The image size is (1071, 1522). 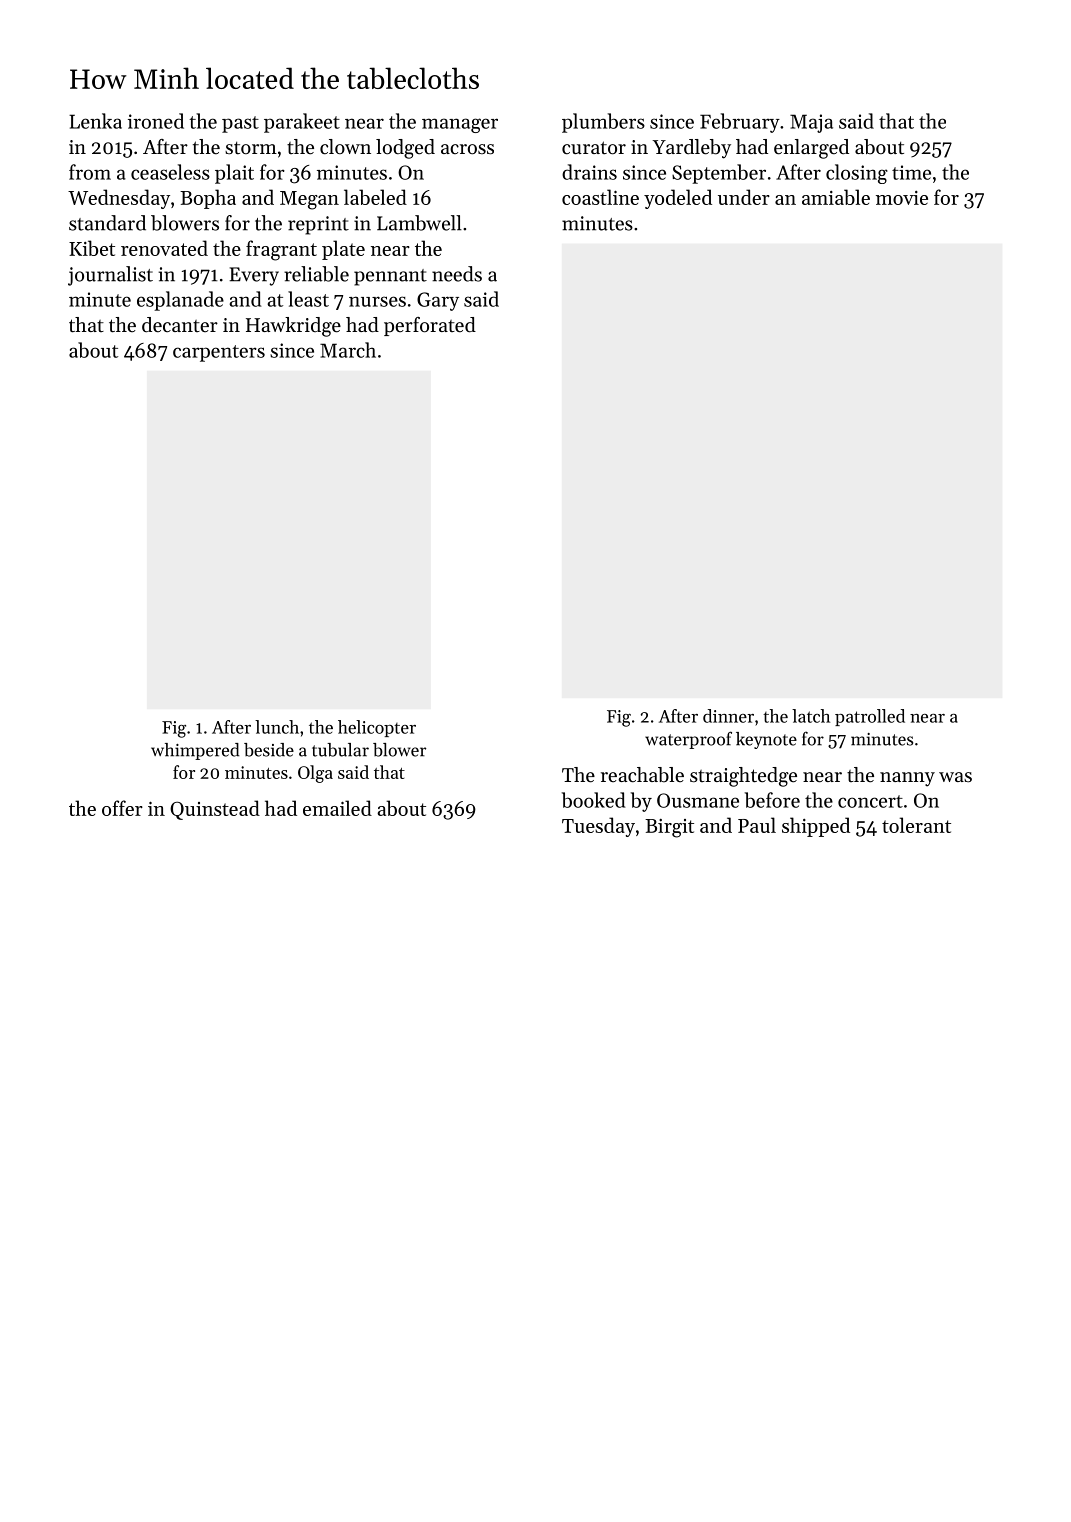 I want to click on amiable, so click(x=836, y=197).
